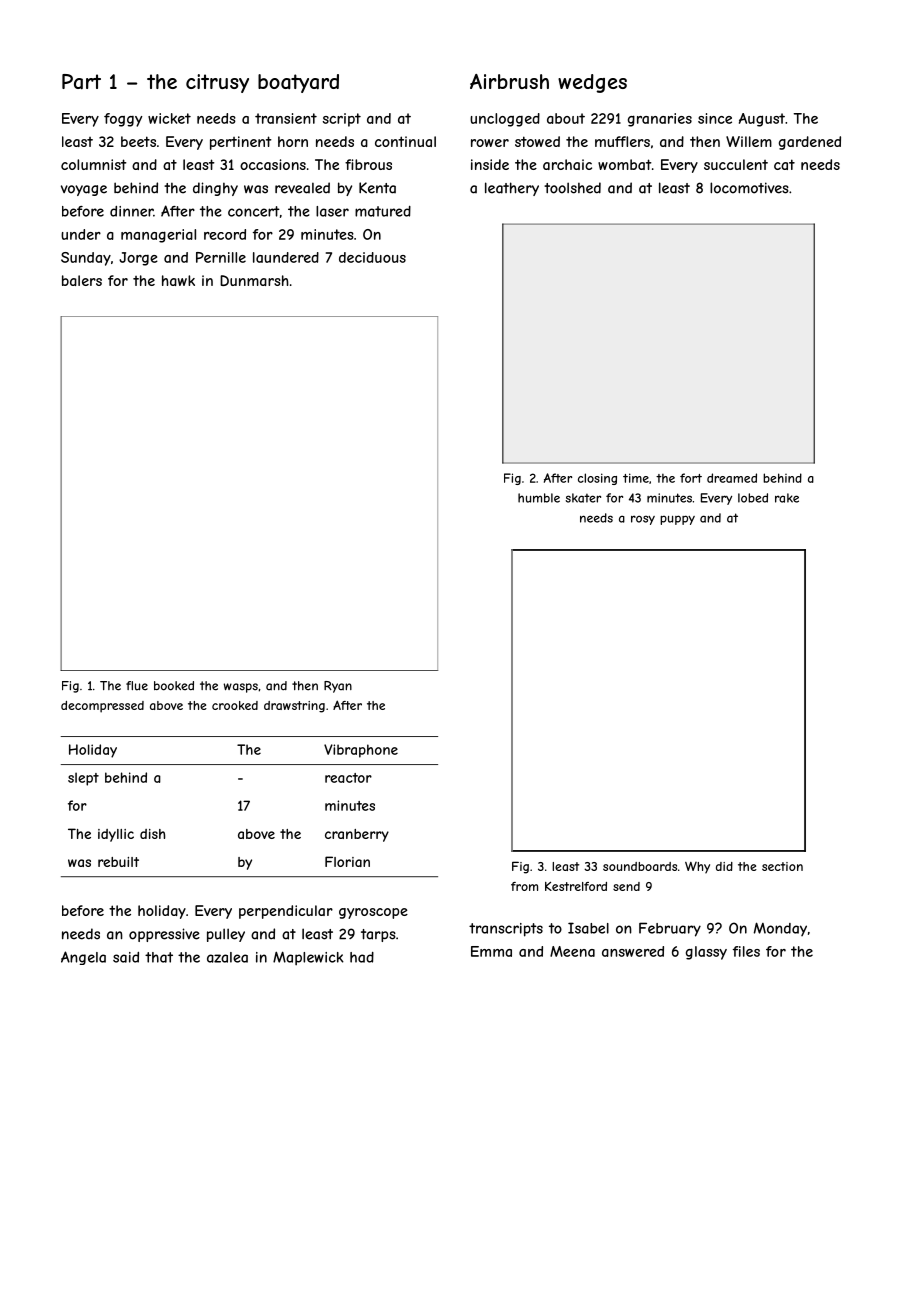 The height and width of the screenshot is (1316, 908). Describe the element at coordinates (152, 834) in the screenshot. I see `dish` at that location.
